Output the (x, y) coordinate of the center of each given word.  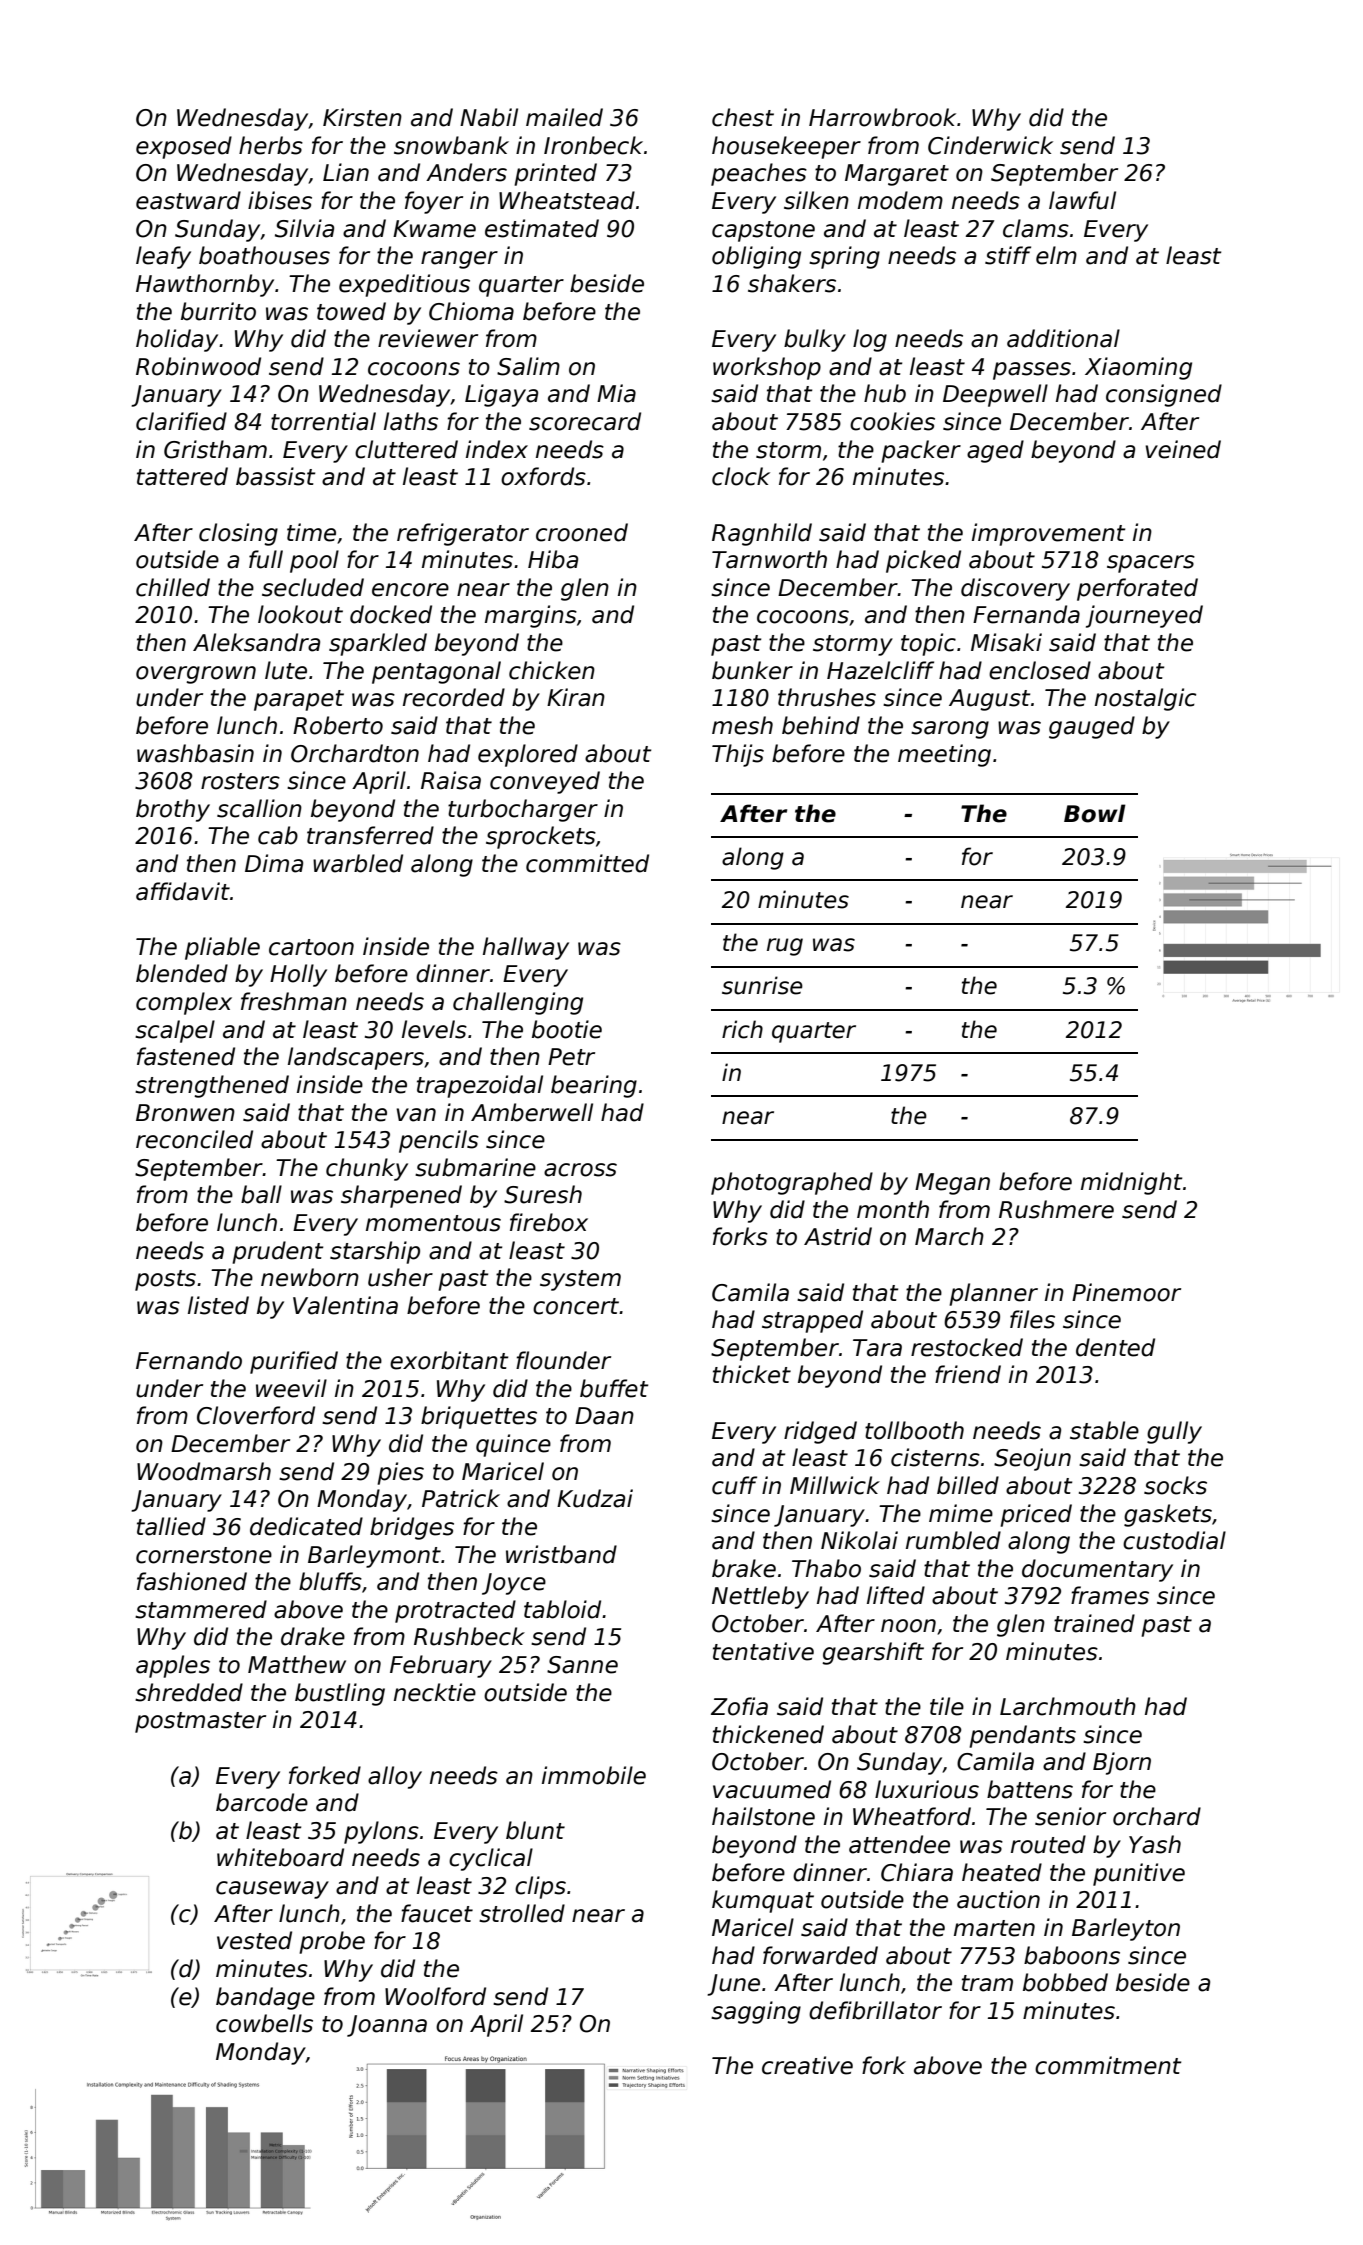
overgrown (196, 675)
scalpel (175, 1031)
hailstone (763, 1816)
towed (351, 311)
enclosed (1040, 670)
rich (742, 1029)
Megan (952, 1184)
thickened (768, 1734)
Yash (1155, 1844)
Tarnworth (769, 559)
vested (254, 1940)
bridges (412, 1528)
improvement (1048, 534)
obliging (756, 257)
